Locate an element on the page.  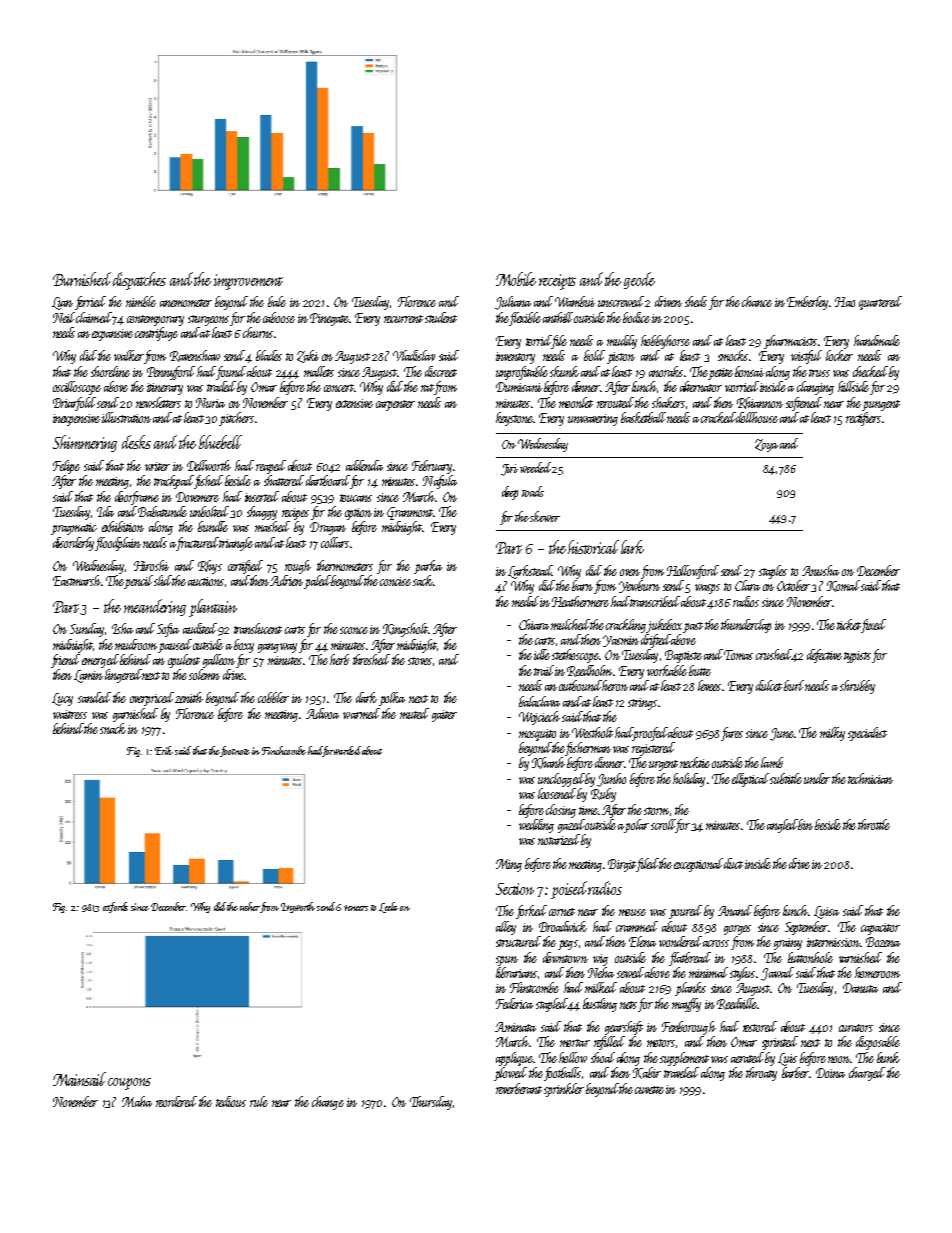
flexible is located at coordinates (525, 319).
